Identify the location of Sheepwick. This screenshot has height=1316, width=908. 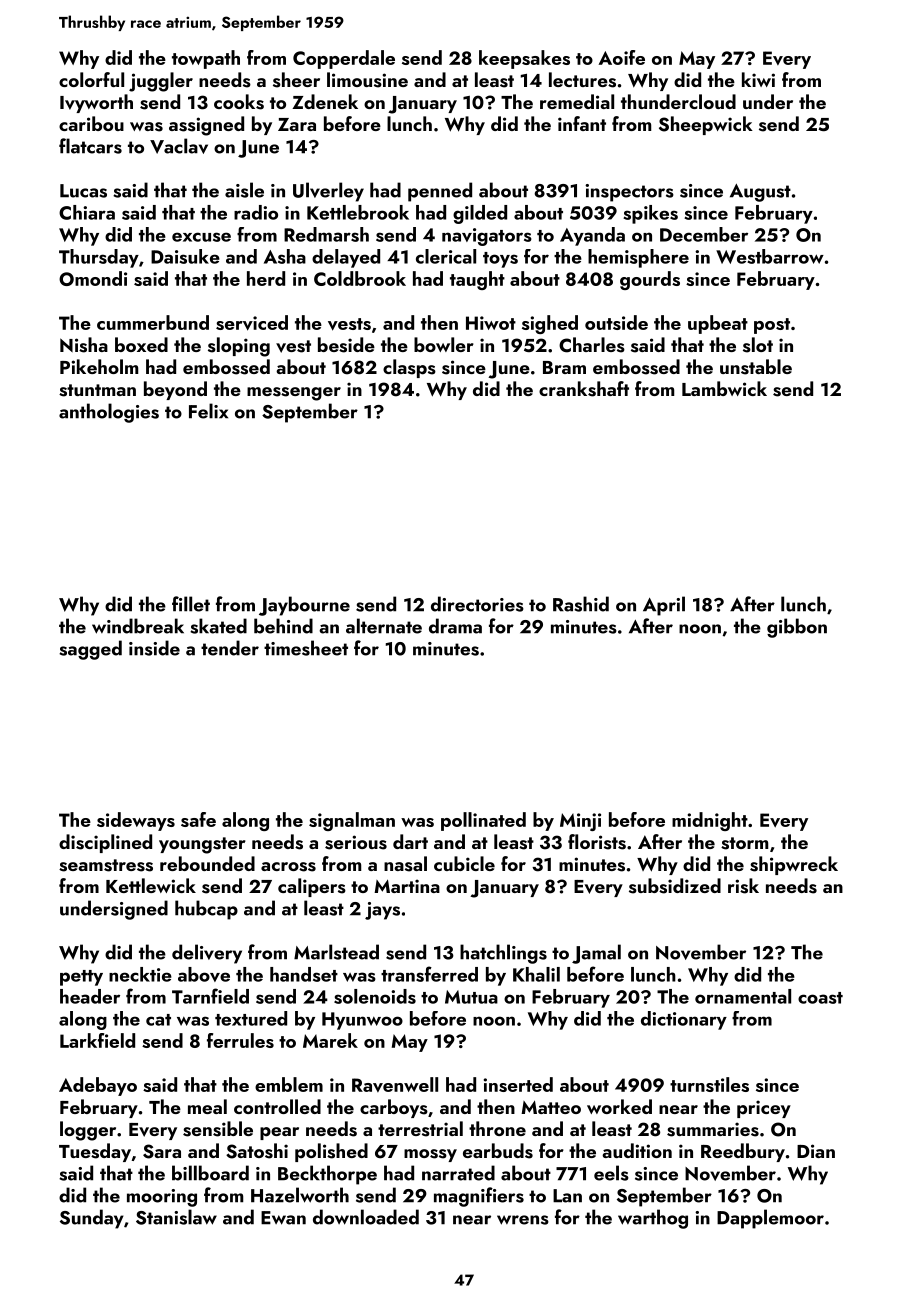
(706, 125).
